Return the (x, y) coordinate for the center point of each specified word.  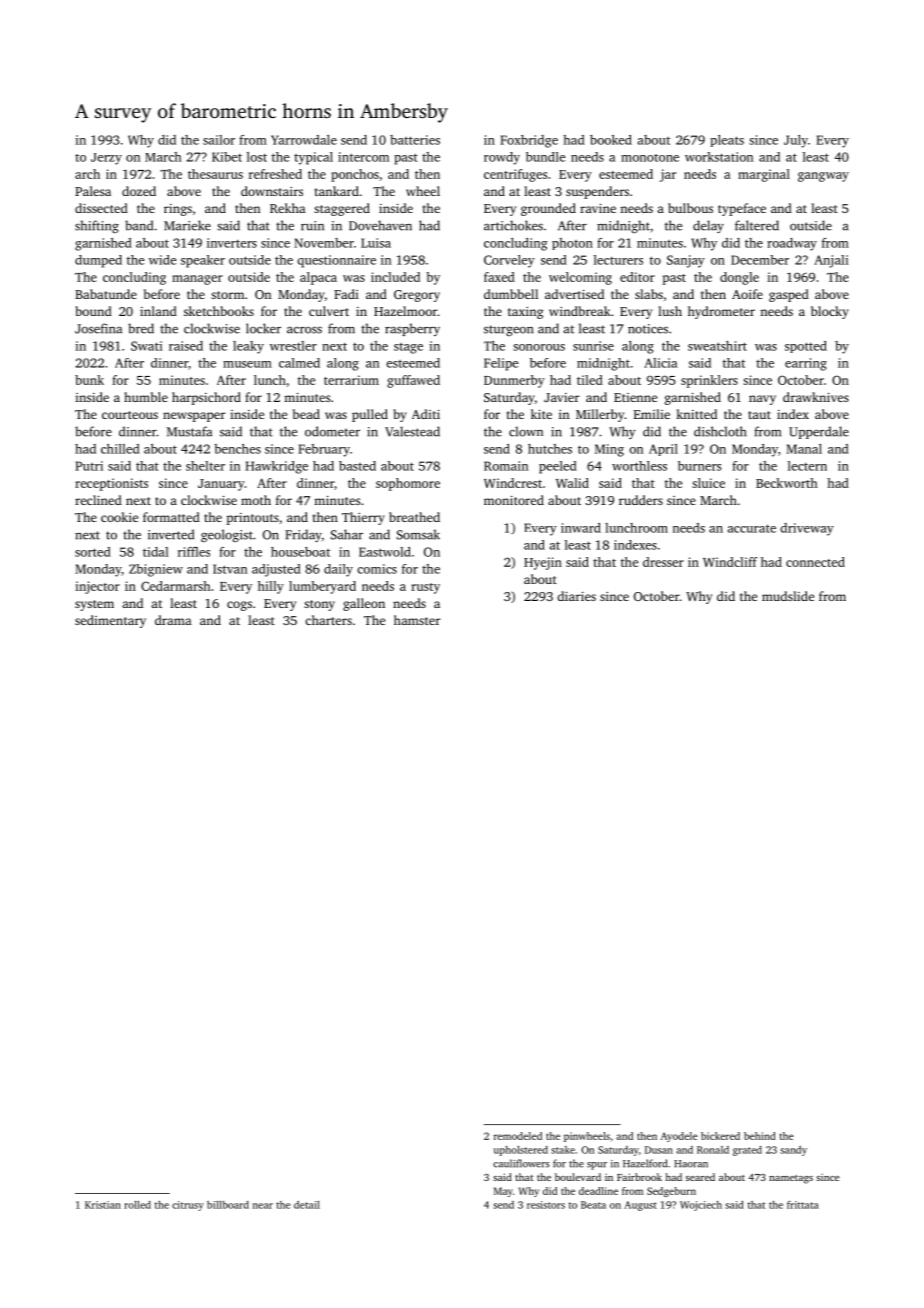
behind (760, 1136)
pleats (727, 141)
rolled (137, 1205)
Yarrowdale (304, 140)
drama (173, 620)
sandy (793, 1151)
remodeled (518, 1136)
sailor (219, 140)
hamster (417, 620)
